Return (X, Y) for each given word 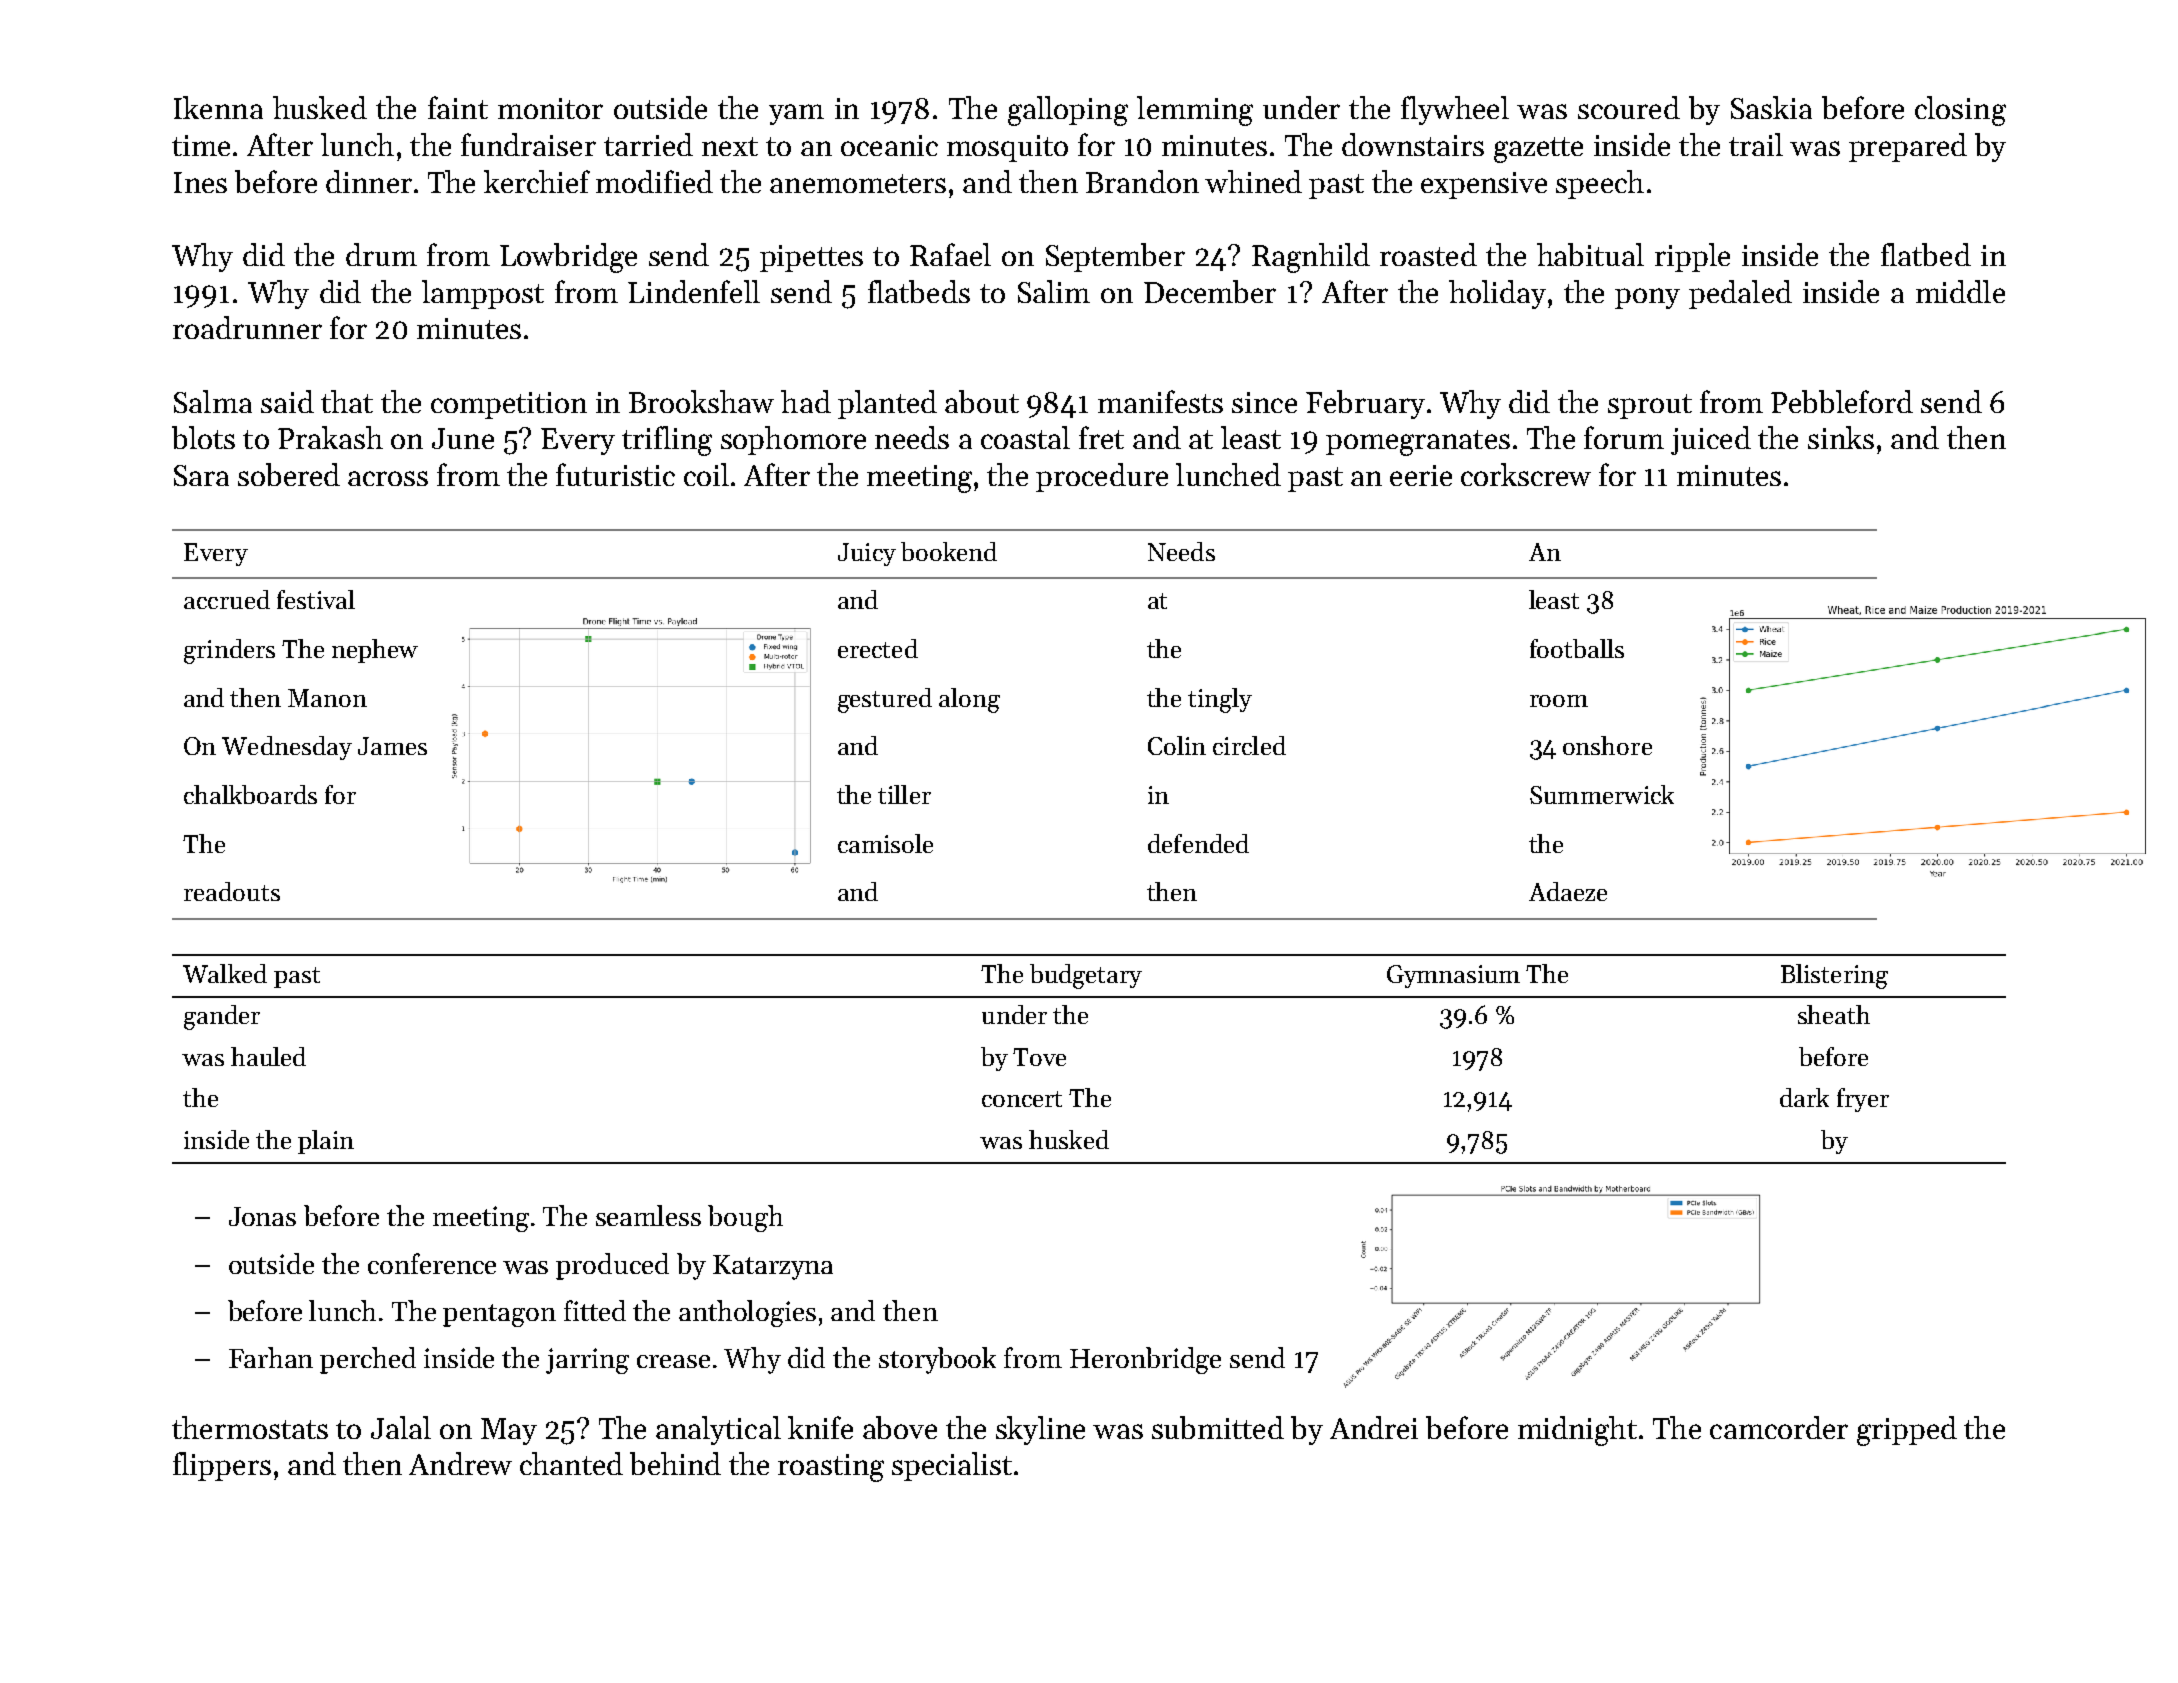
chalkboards (250, 794)
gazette (1538, 150)
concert (1022, 1099)
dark (1804, 1097)
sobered (289, 474)
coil (706, 474)
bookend (949, 551)
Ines (200, 182)
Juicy (867, 554)
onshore (1607, 745)
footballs (1577, 648)
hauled (268, 1056)
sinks (1841, 437)
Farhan (271, 1357)
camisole (885, 843)
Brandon (1142, 181)
